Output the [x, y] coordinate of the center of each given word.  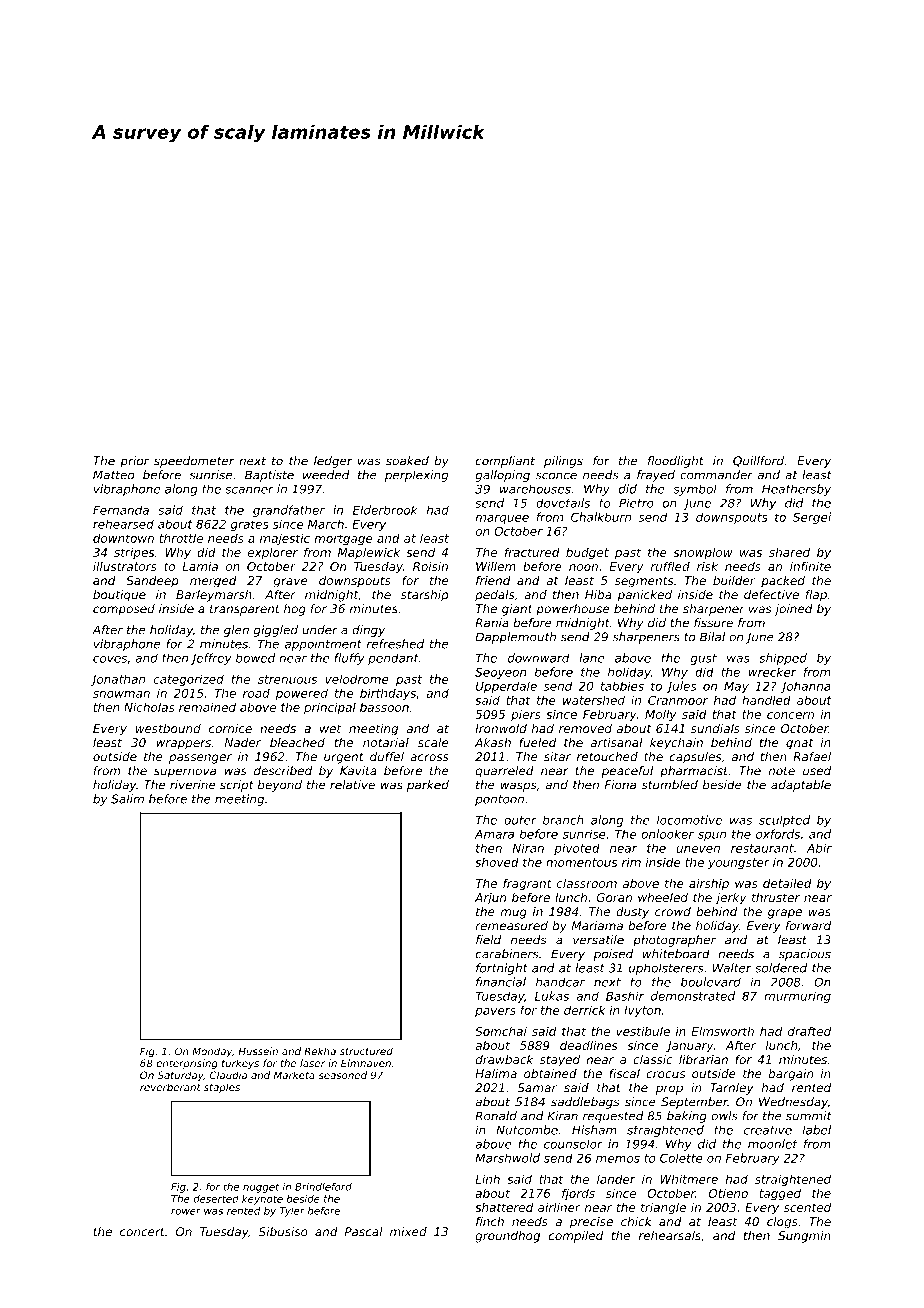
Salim [127, 799]
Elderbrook [385, 510]
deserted [216, 1199]
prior [134, 462]
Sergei [812, 518]
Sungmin [804, 1237]
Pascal [364, 1232]
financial [501, 982]
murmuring [797, 997]
